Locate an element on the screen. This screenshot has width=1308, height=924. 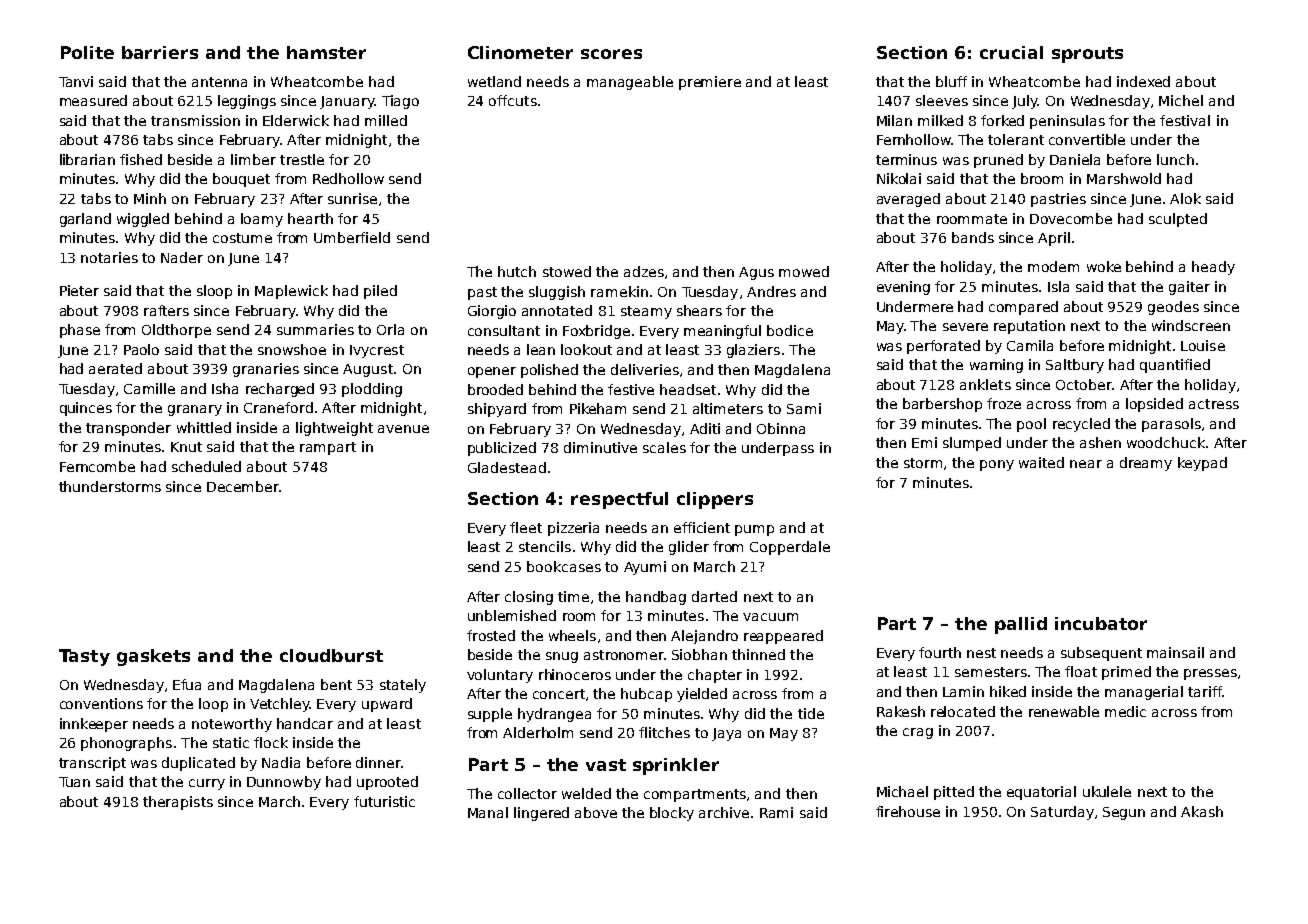
offcuts is located at coordinates (513, 100).
